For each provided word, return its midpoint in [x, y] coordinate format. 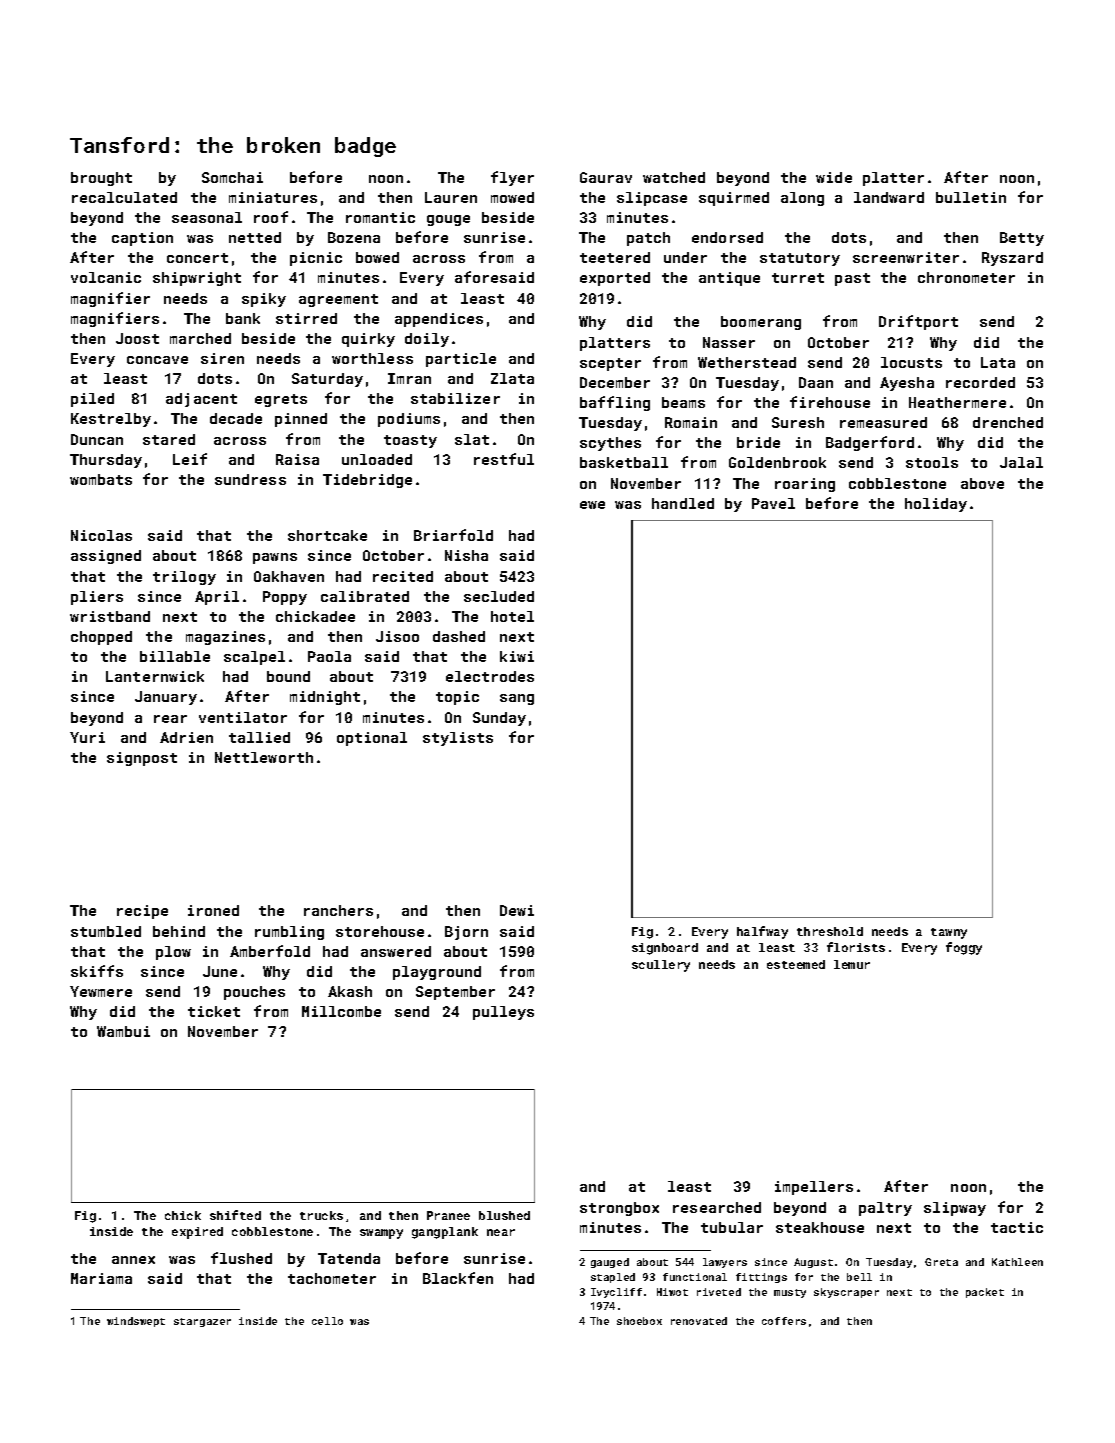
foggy [964, 948]
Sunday [499, 719]
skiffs [97, 971]
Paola [329, 656]
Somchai [232, 177]
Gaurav [606, 177]
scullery [661, 966]
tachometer [332, 1278]
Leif [190, 459]
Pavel [773, 503]
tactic [1017, 1227]
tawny [949, 933]
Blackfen [458, 1278]
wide [834, 177]
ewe [592, 505]
